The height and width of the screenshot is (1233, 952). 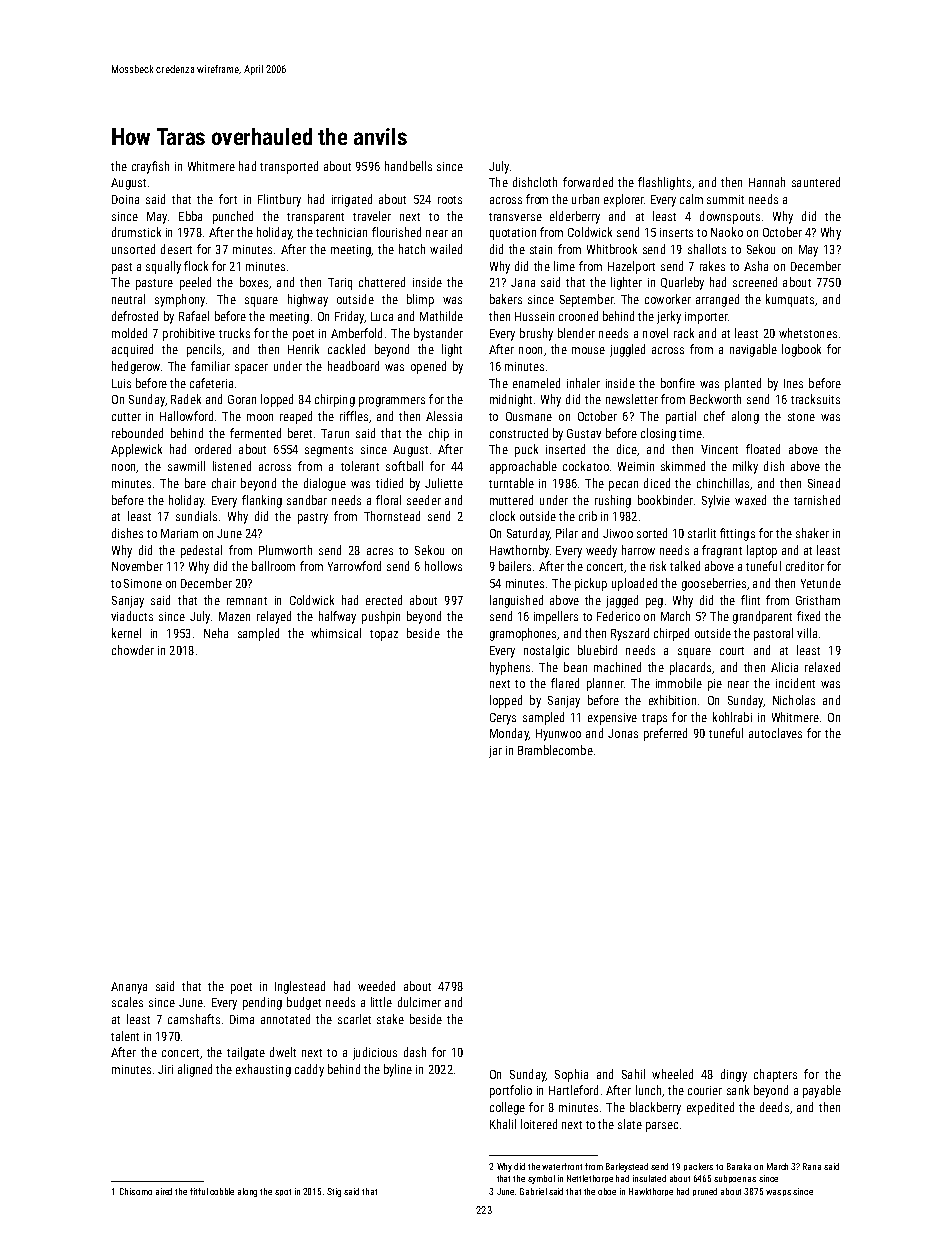 What do you see at coordinates (424, 500) in the screenshot?
I see `seeder` at bounding box center [424, 500].
